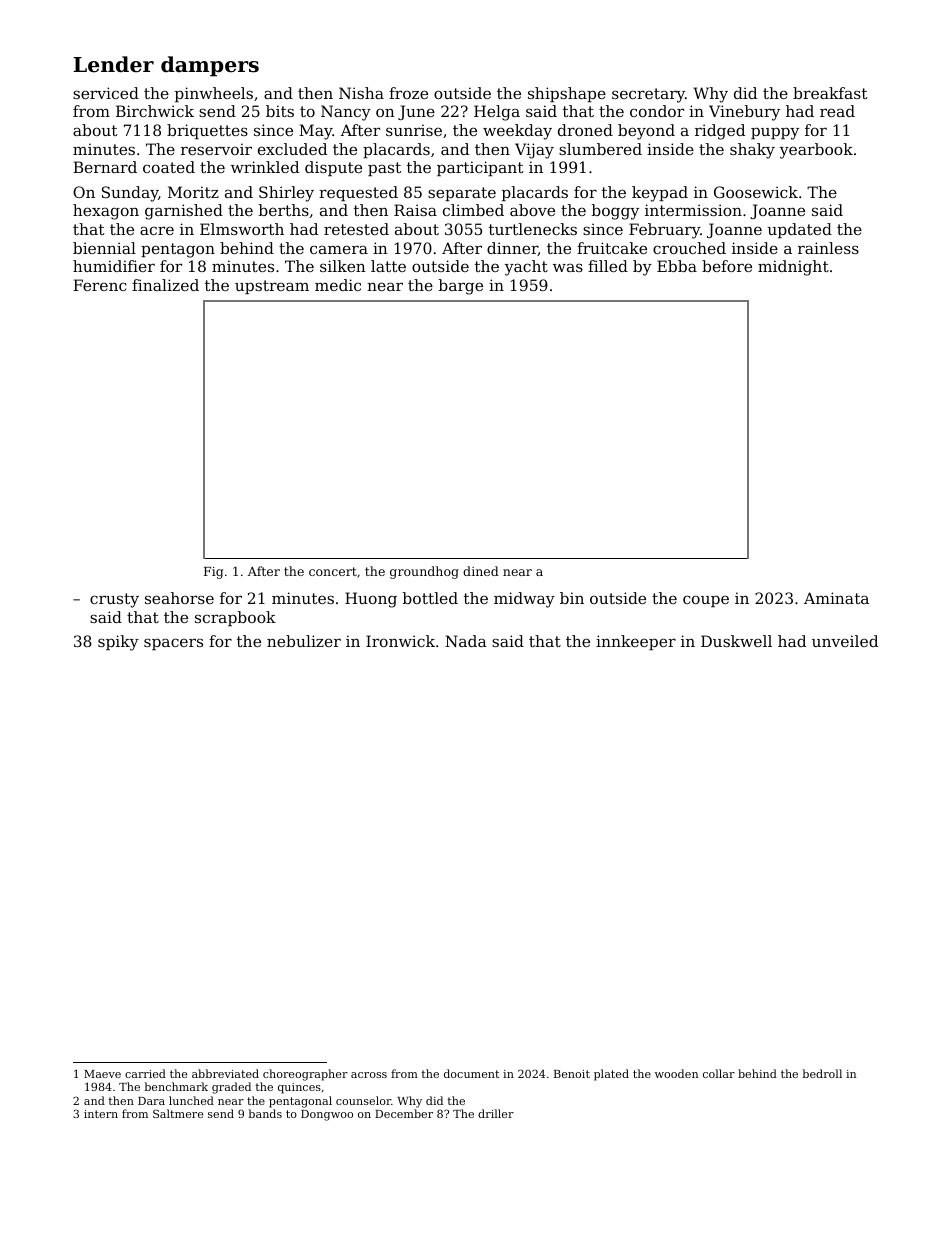 Image resolution: width=952 pixels, height=1233 pixels. Describe the element at coordinates (114, 266) in the page. I see `humidifier` at that location.
